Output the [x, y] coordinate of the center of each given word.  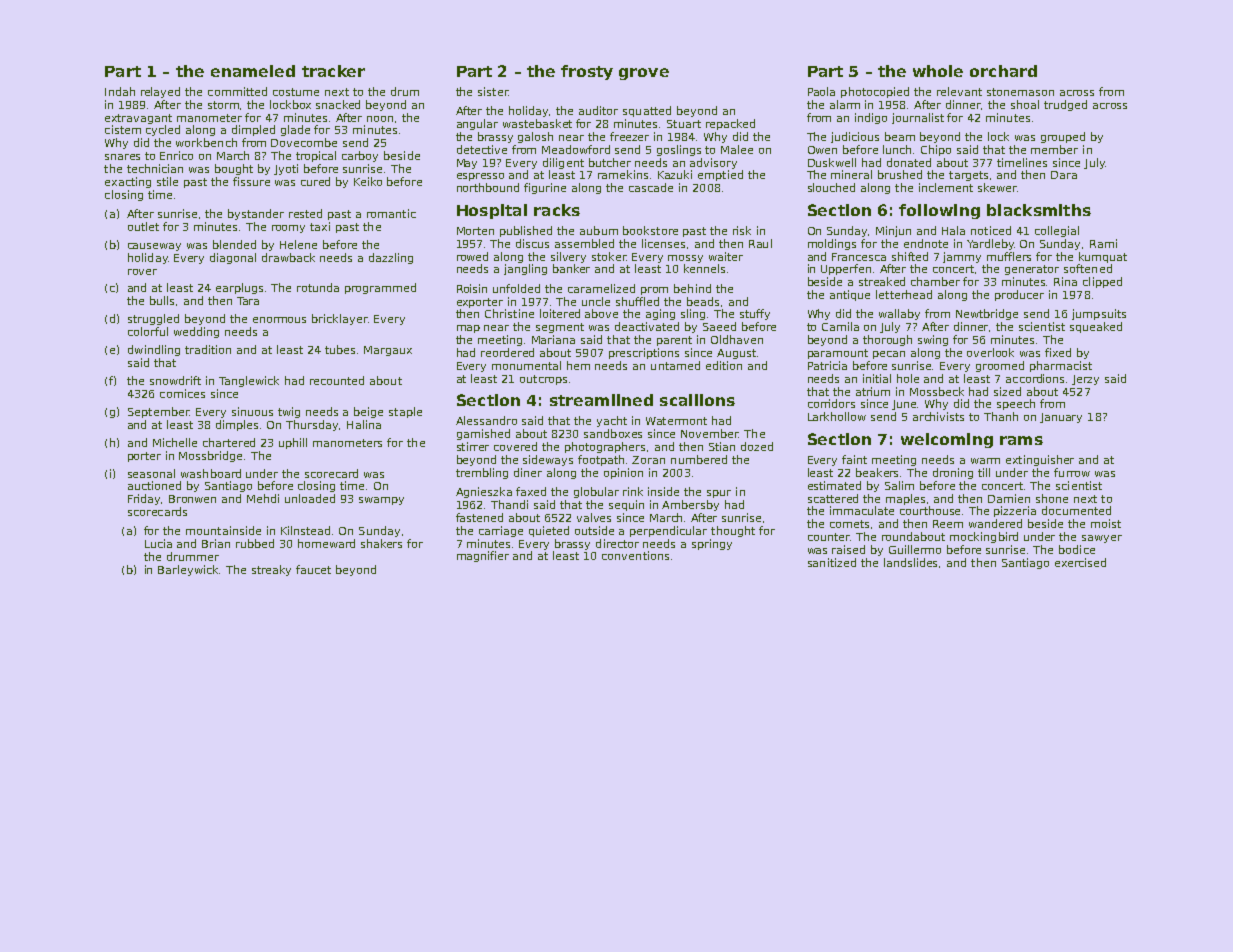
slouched [831, 187]
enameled [253, 71]
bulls [162, 300]
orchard [1003, 71]
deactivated [647, 326]
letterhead [904, 294]
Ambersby [690, 505]
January [1061, 418]
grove [644, 74]
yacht [612, 421]
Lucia [158, 543]
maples [905, 499]
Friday [145, 499]
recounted [337, 380]
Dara [1064, 175]
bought [234, 169]
